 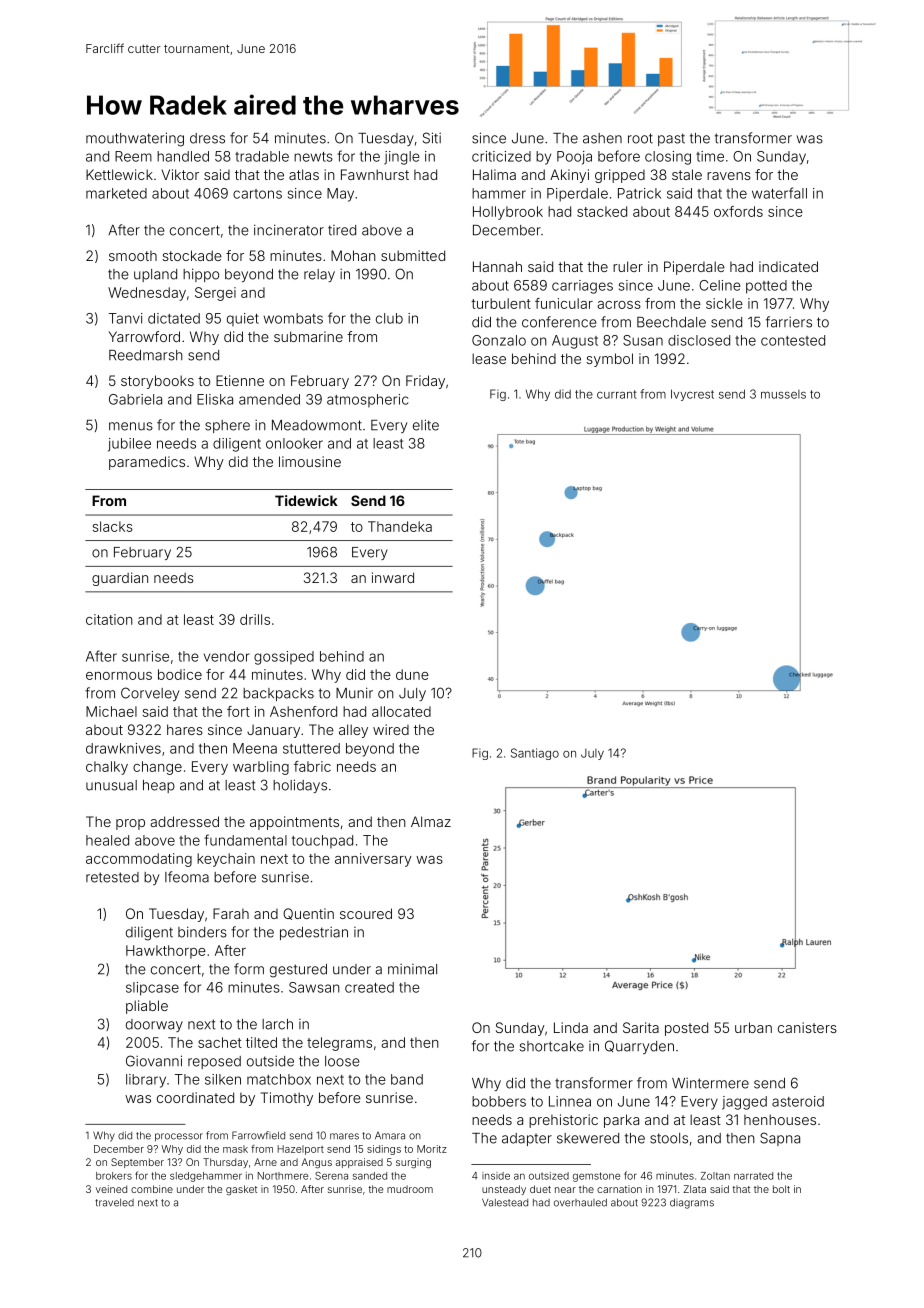 I want to click on canisters, so click(x=807, y=1027).
